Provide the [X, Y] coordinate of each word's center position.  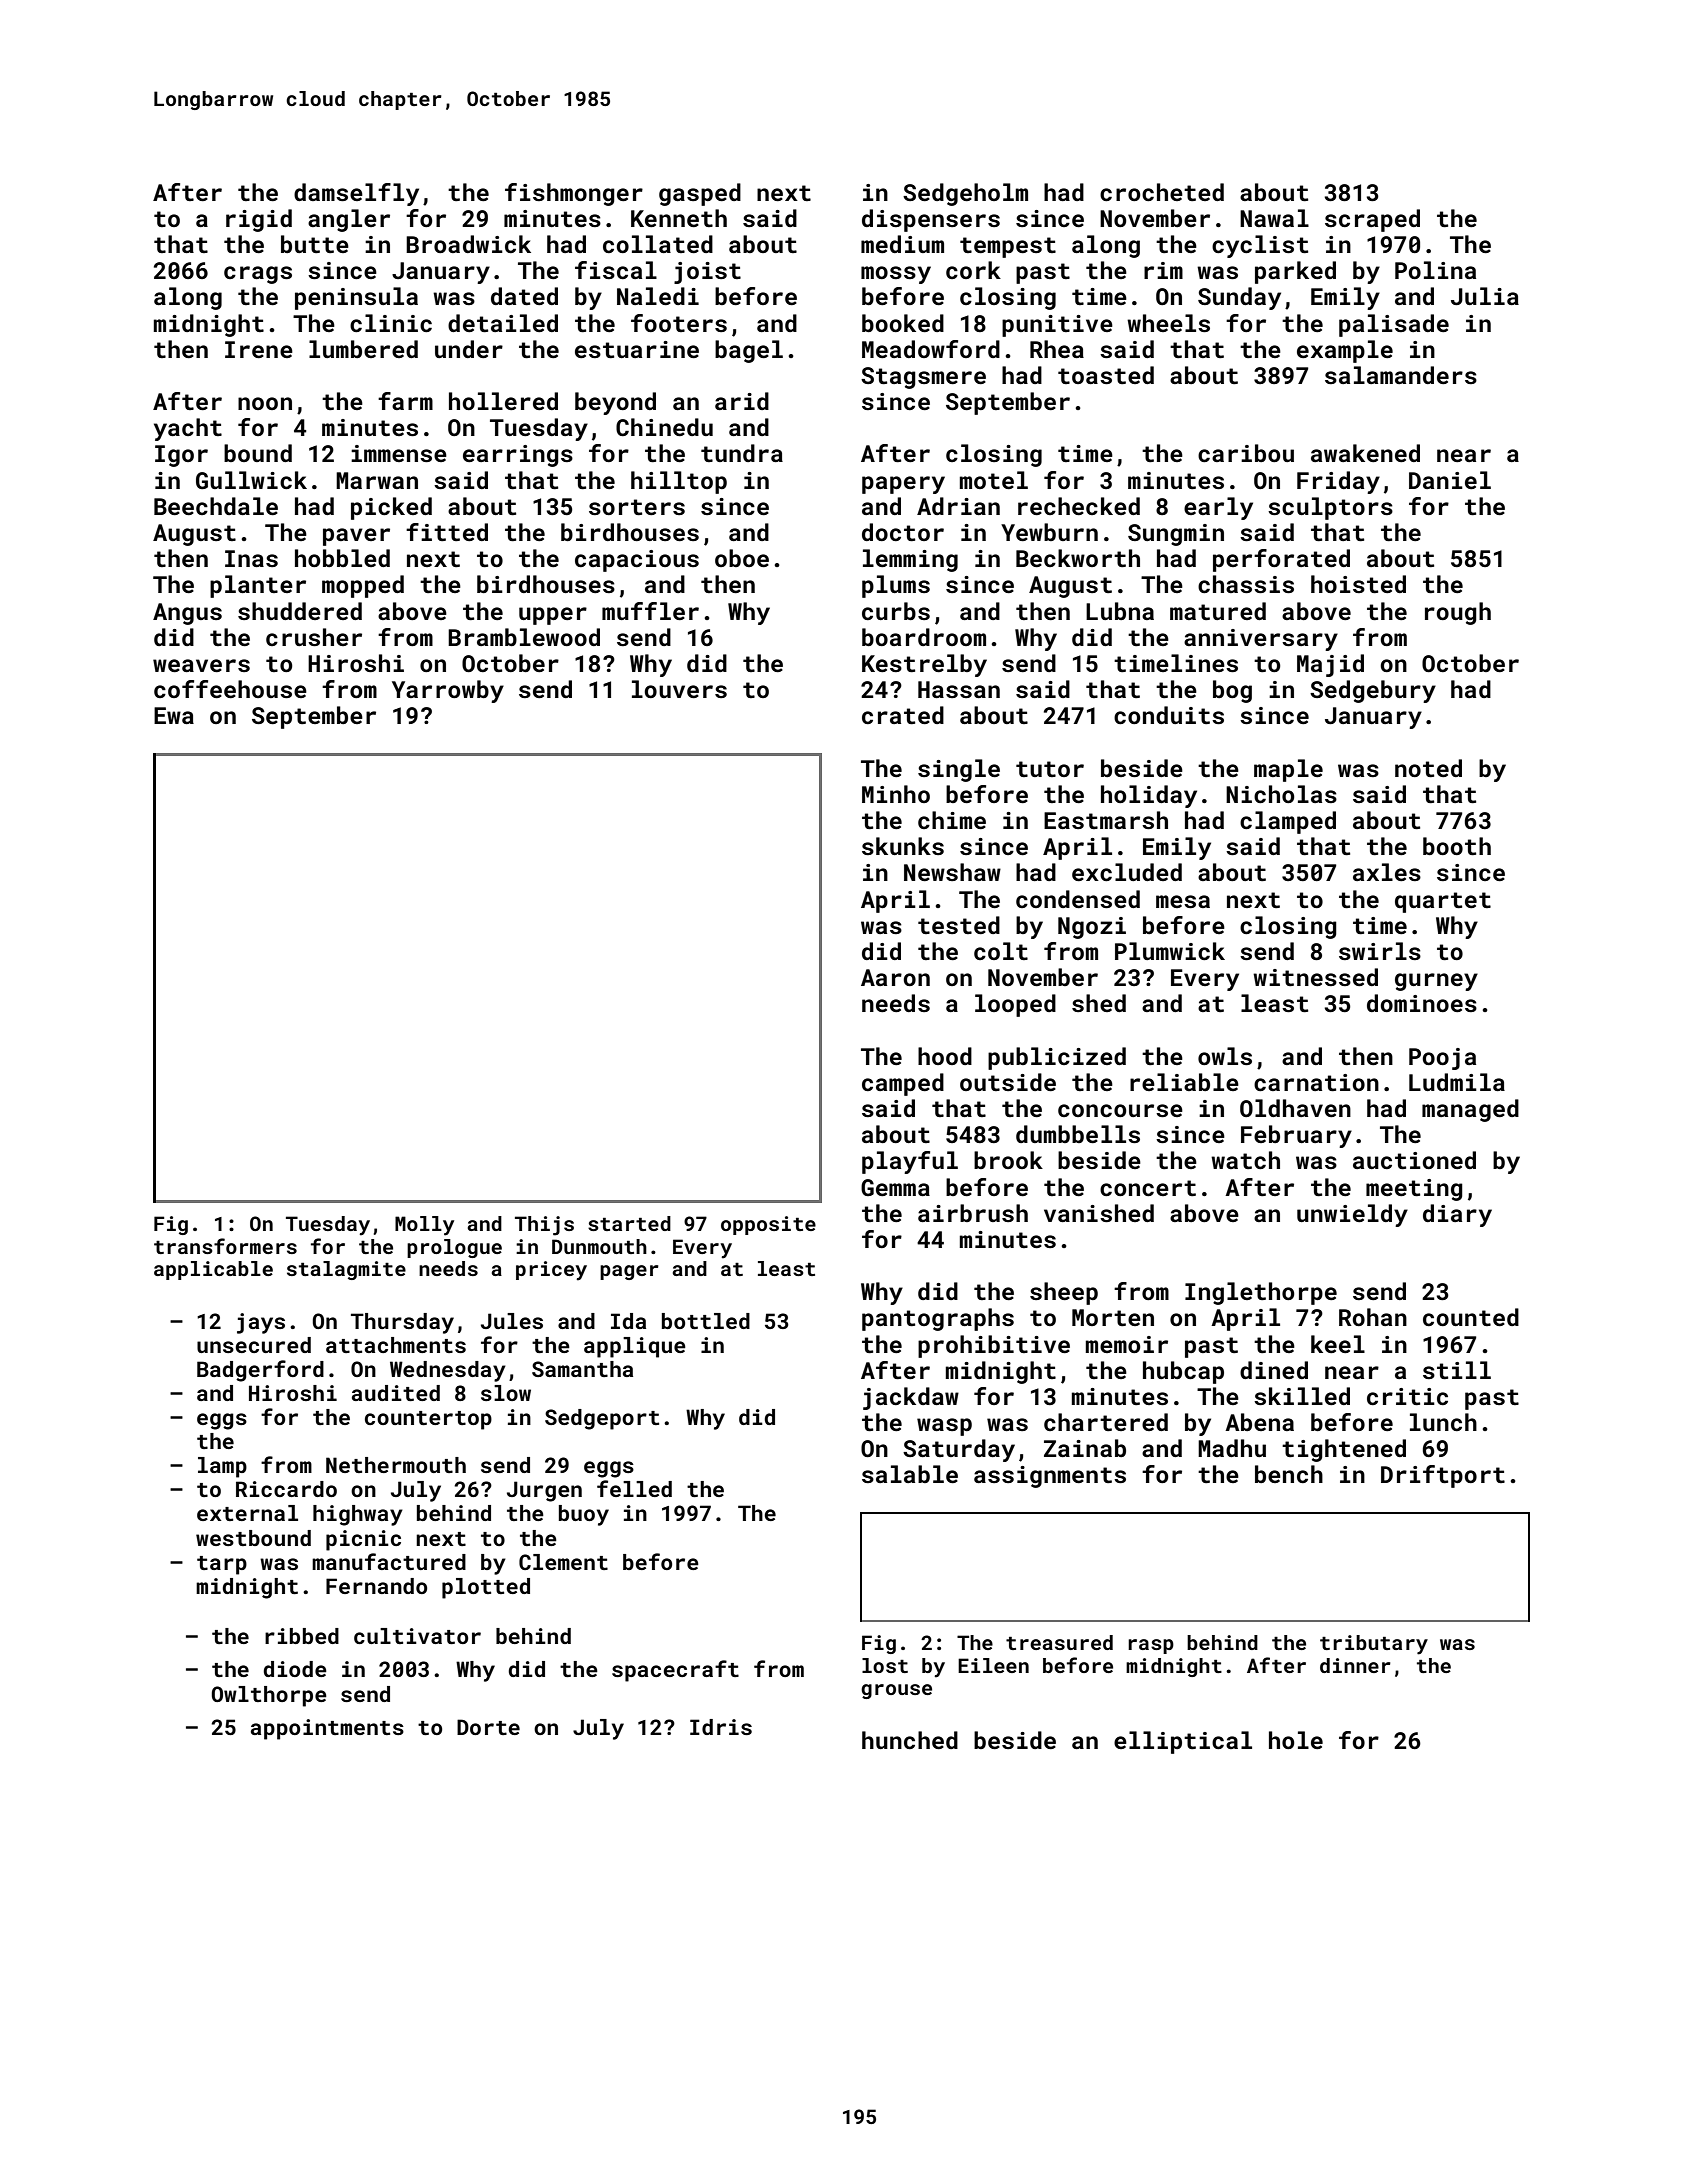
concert [1148, 1188]
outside [1008, 1082]
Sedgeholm [965, 194]
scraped [1372, 220]
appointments [327, 1729]
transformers [225, 1246]
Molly [424, 1226]
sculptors [1330, 508]
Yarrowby [448, 691]
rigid [259, 220]
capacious [637, 561]
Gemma [895, 1187]
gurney [1436, 982]
